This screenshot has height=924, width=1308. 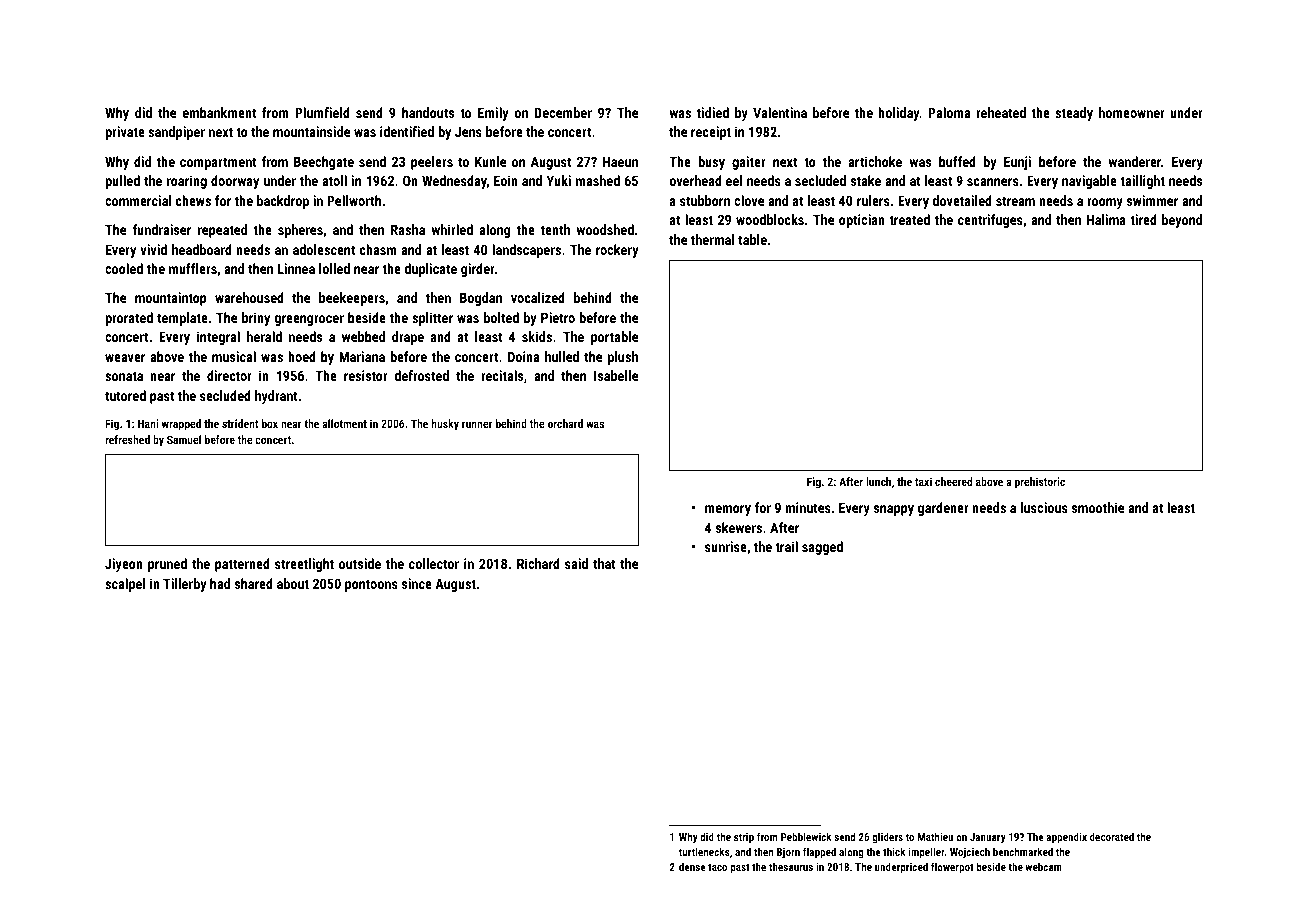 I want to click on December, so click(x=563, y=112).
